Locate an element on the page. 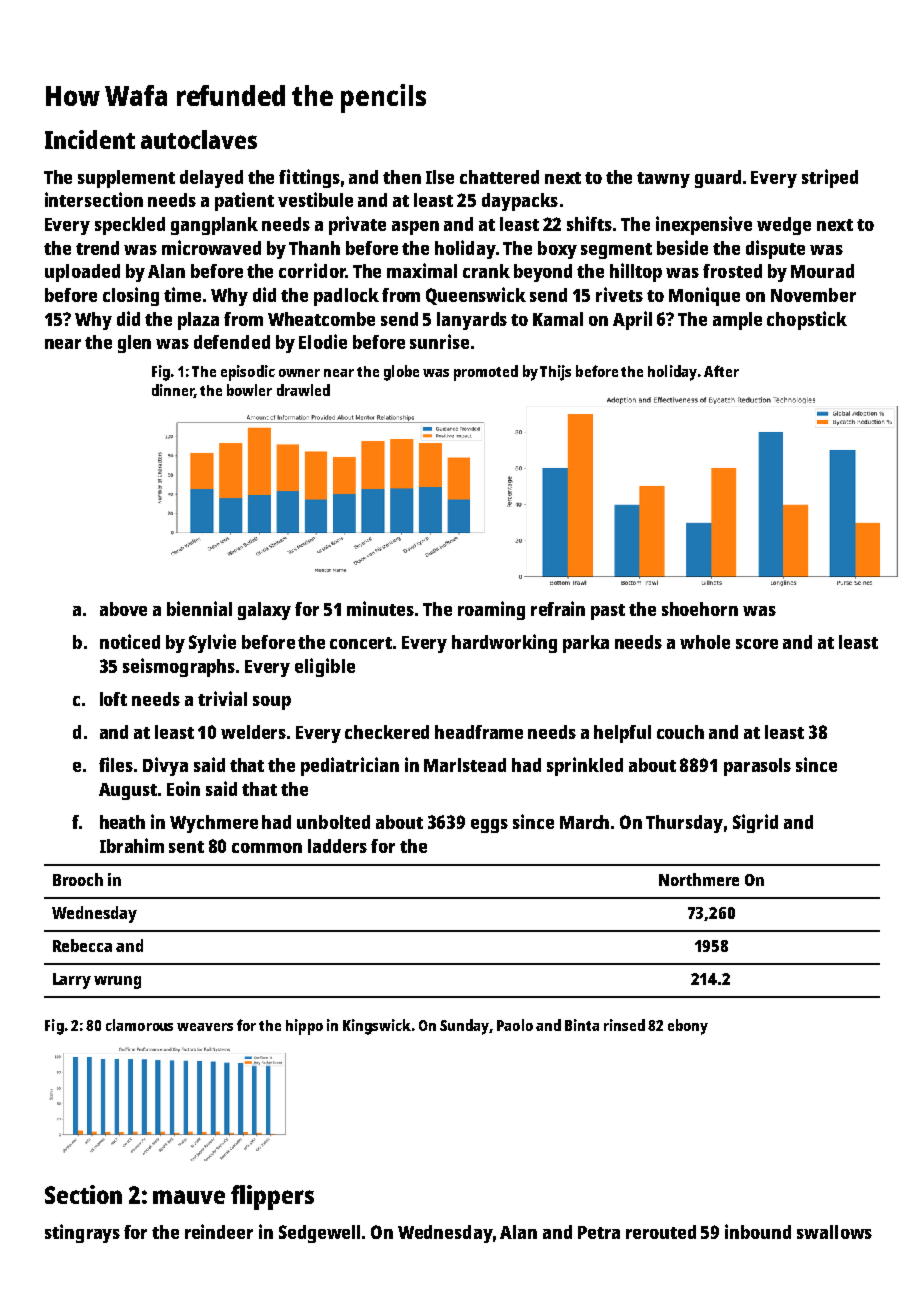 This document has width=924, height=1308. Northmere is located at coordinates (699, 879).
